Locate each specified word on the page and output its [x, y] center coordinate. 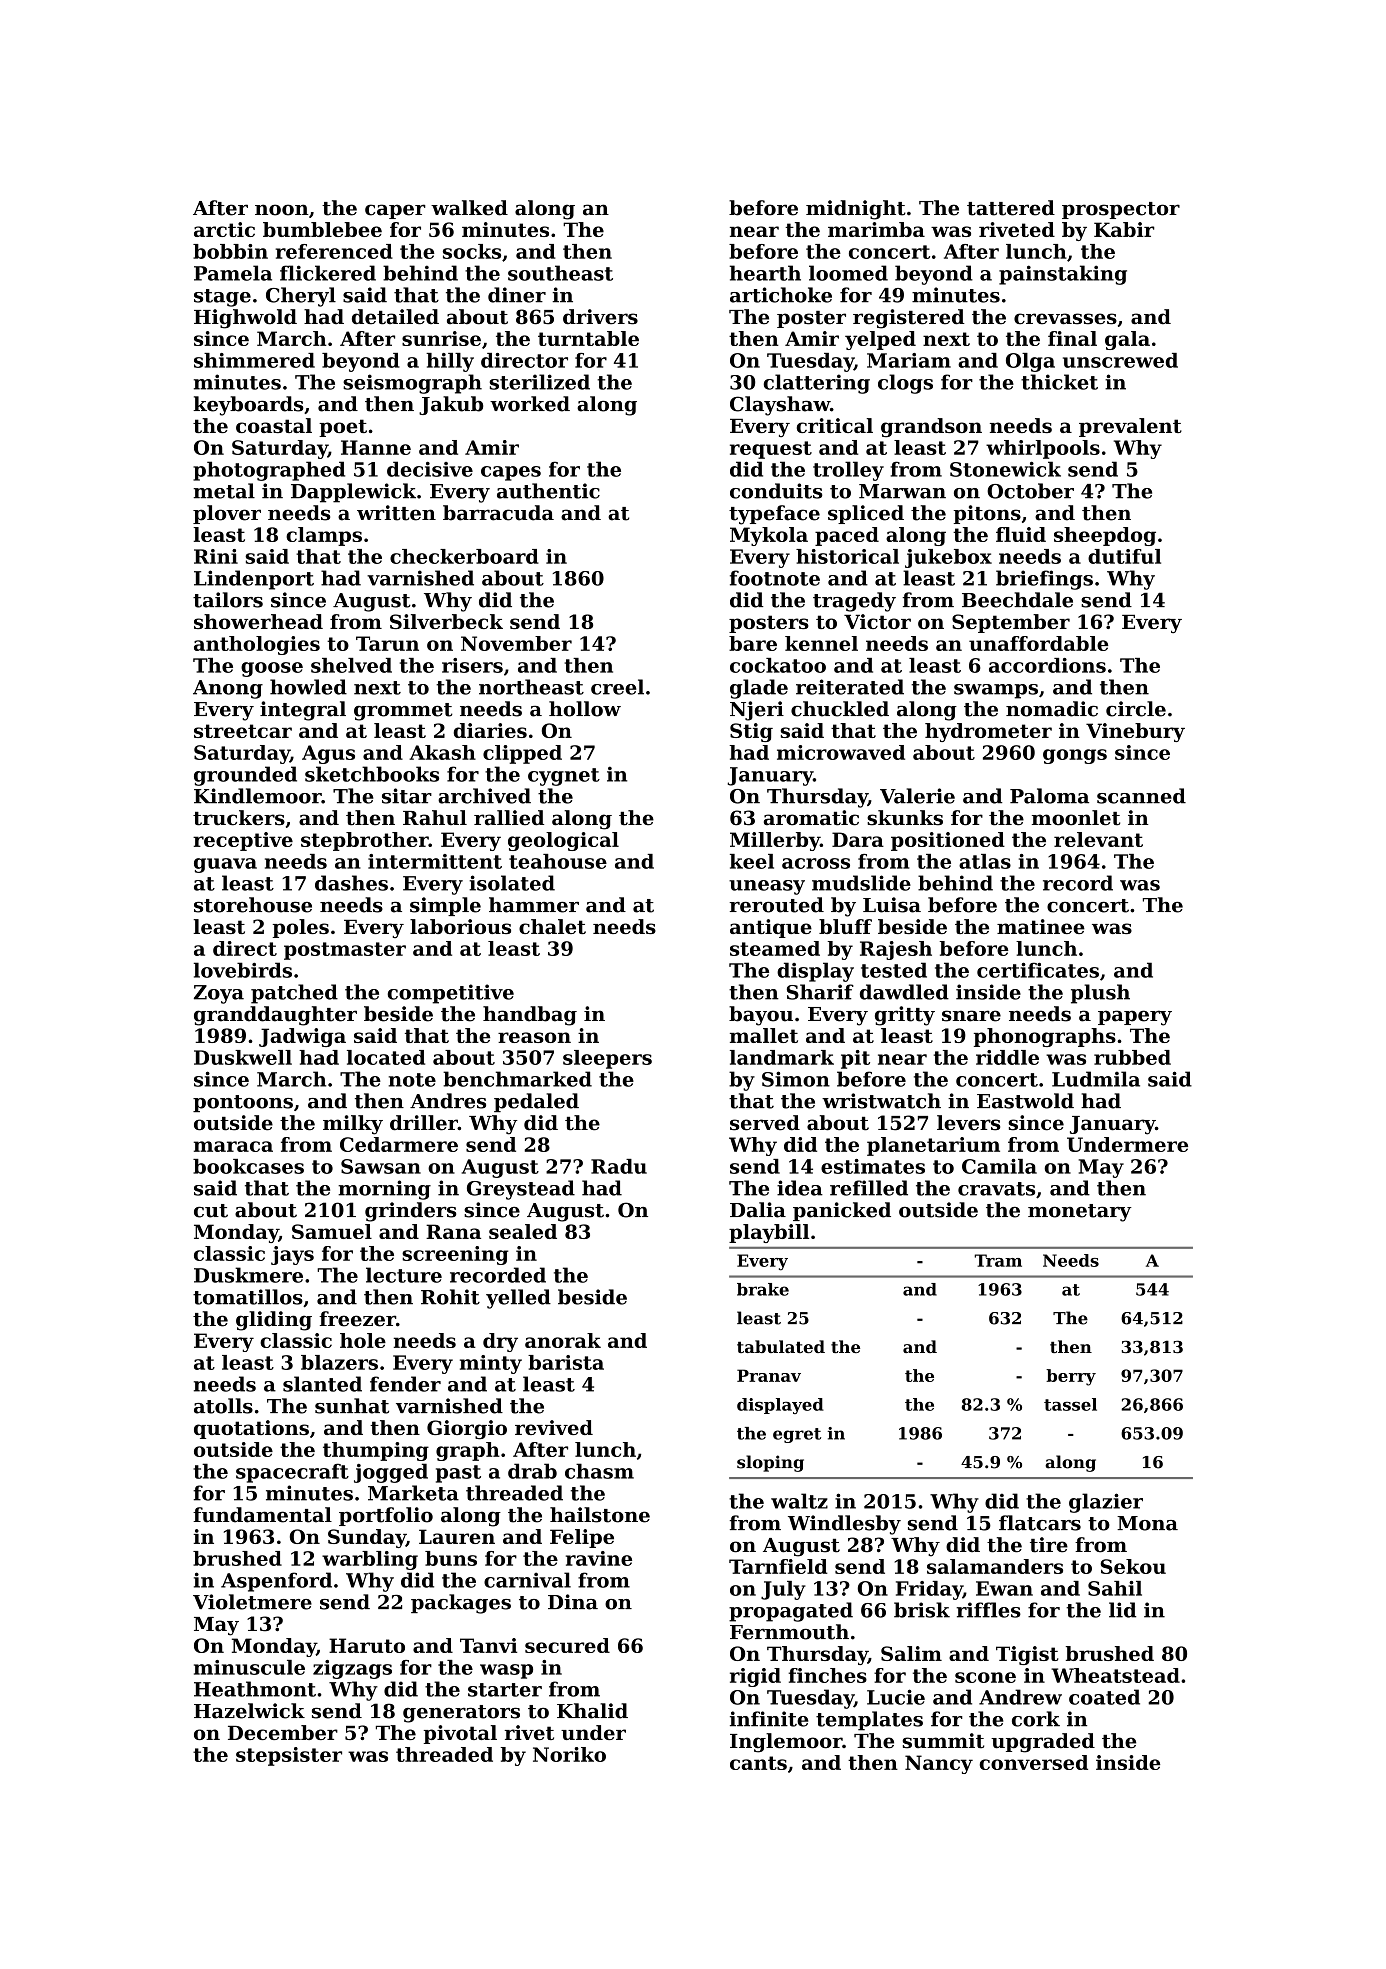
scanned [1141, 796]
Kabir [1124, 229]
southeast [560, 273]
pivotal [460, 1734]
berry [1071, 1377]
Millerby [775, 841]
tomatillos [248, 1297]
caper [395, 211]
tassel [1070, 1404]
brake [763, 1289]
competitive [450, 994]
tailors [228, 600]
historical [847, 556]
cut [211, 1211]
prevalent [1130, 427]
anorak [563, 1340]
